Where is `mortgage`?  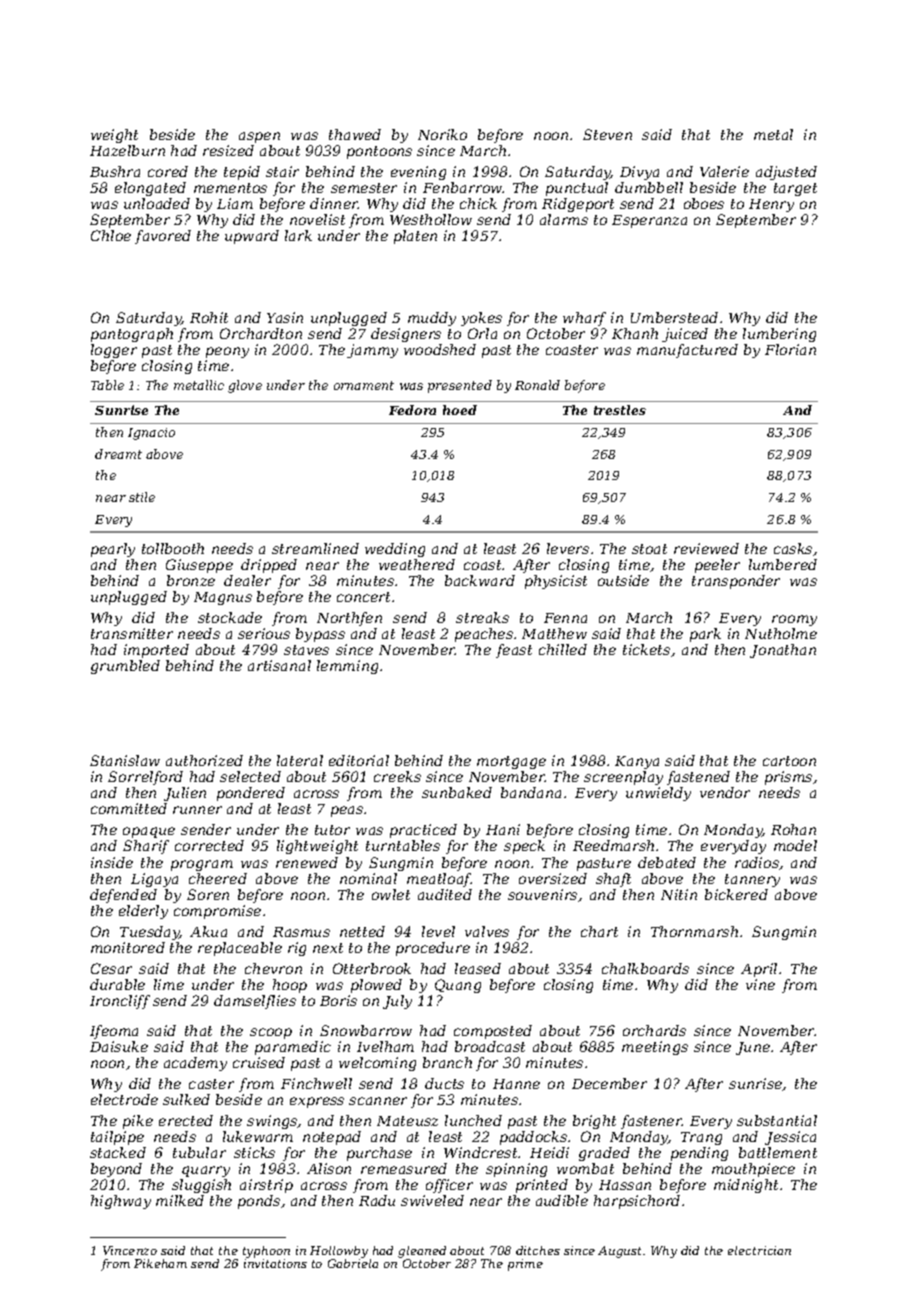
mortgage is located at coordinates (511, 762).
